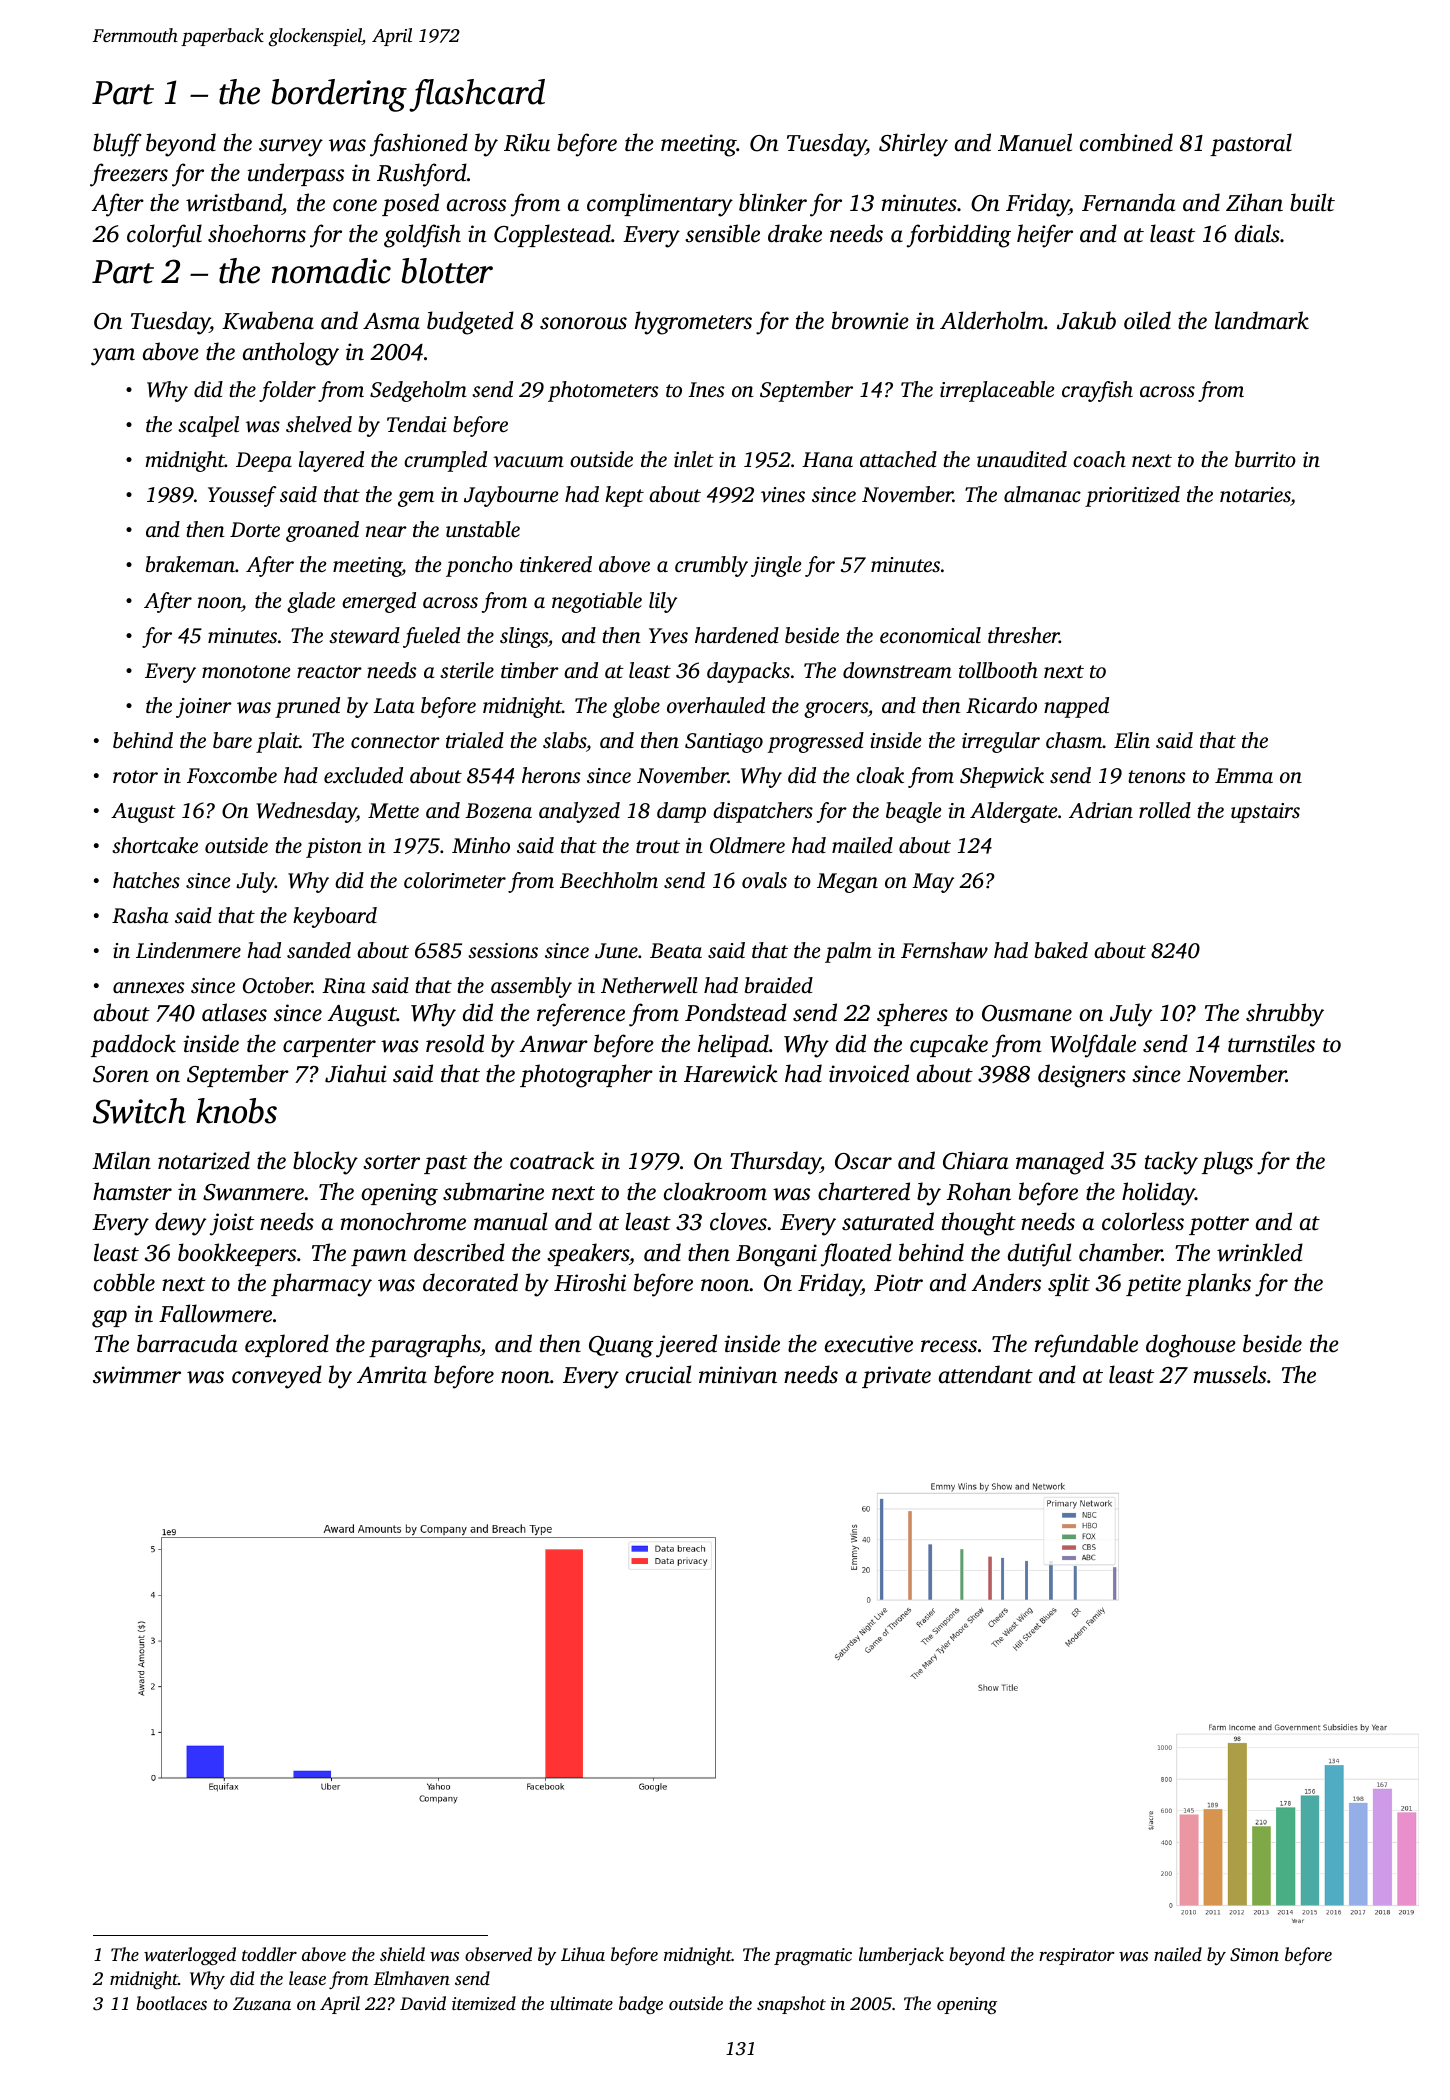 This document has height=2100, width=1450. What do you see at coordinates (1077, 1956) in the document?
I see `respirator` at bounding box center [1077, 1956].
